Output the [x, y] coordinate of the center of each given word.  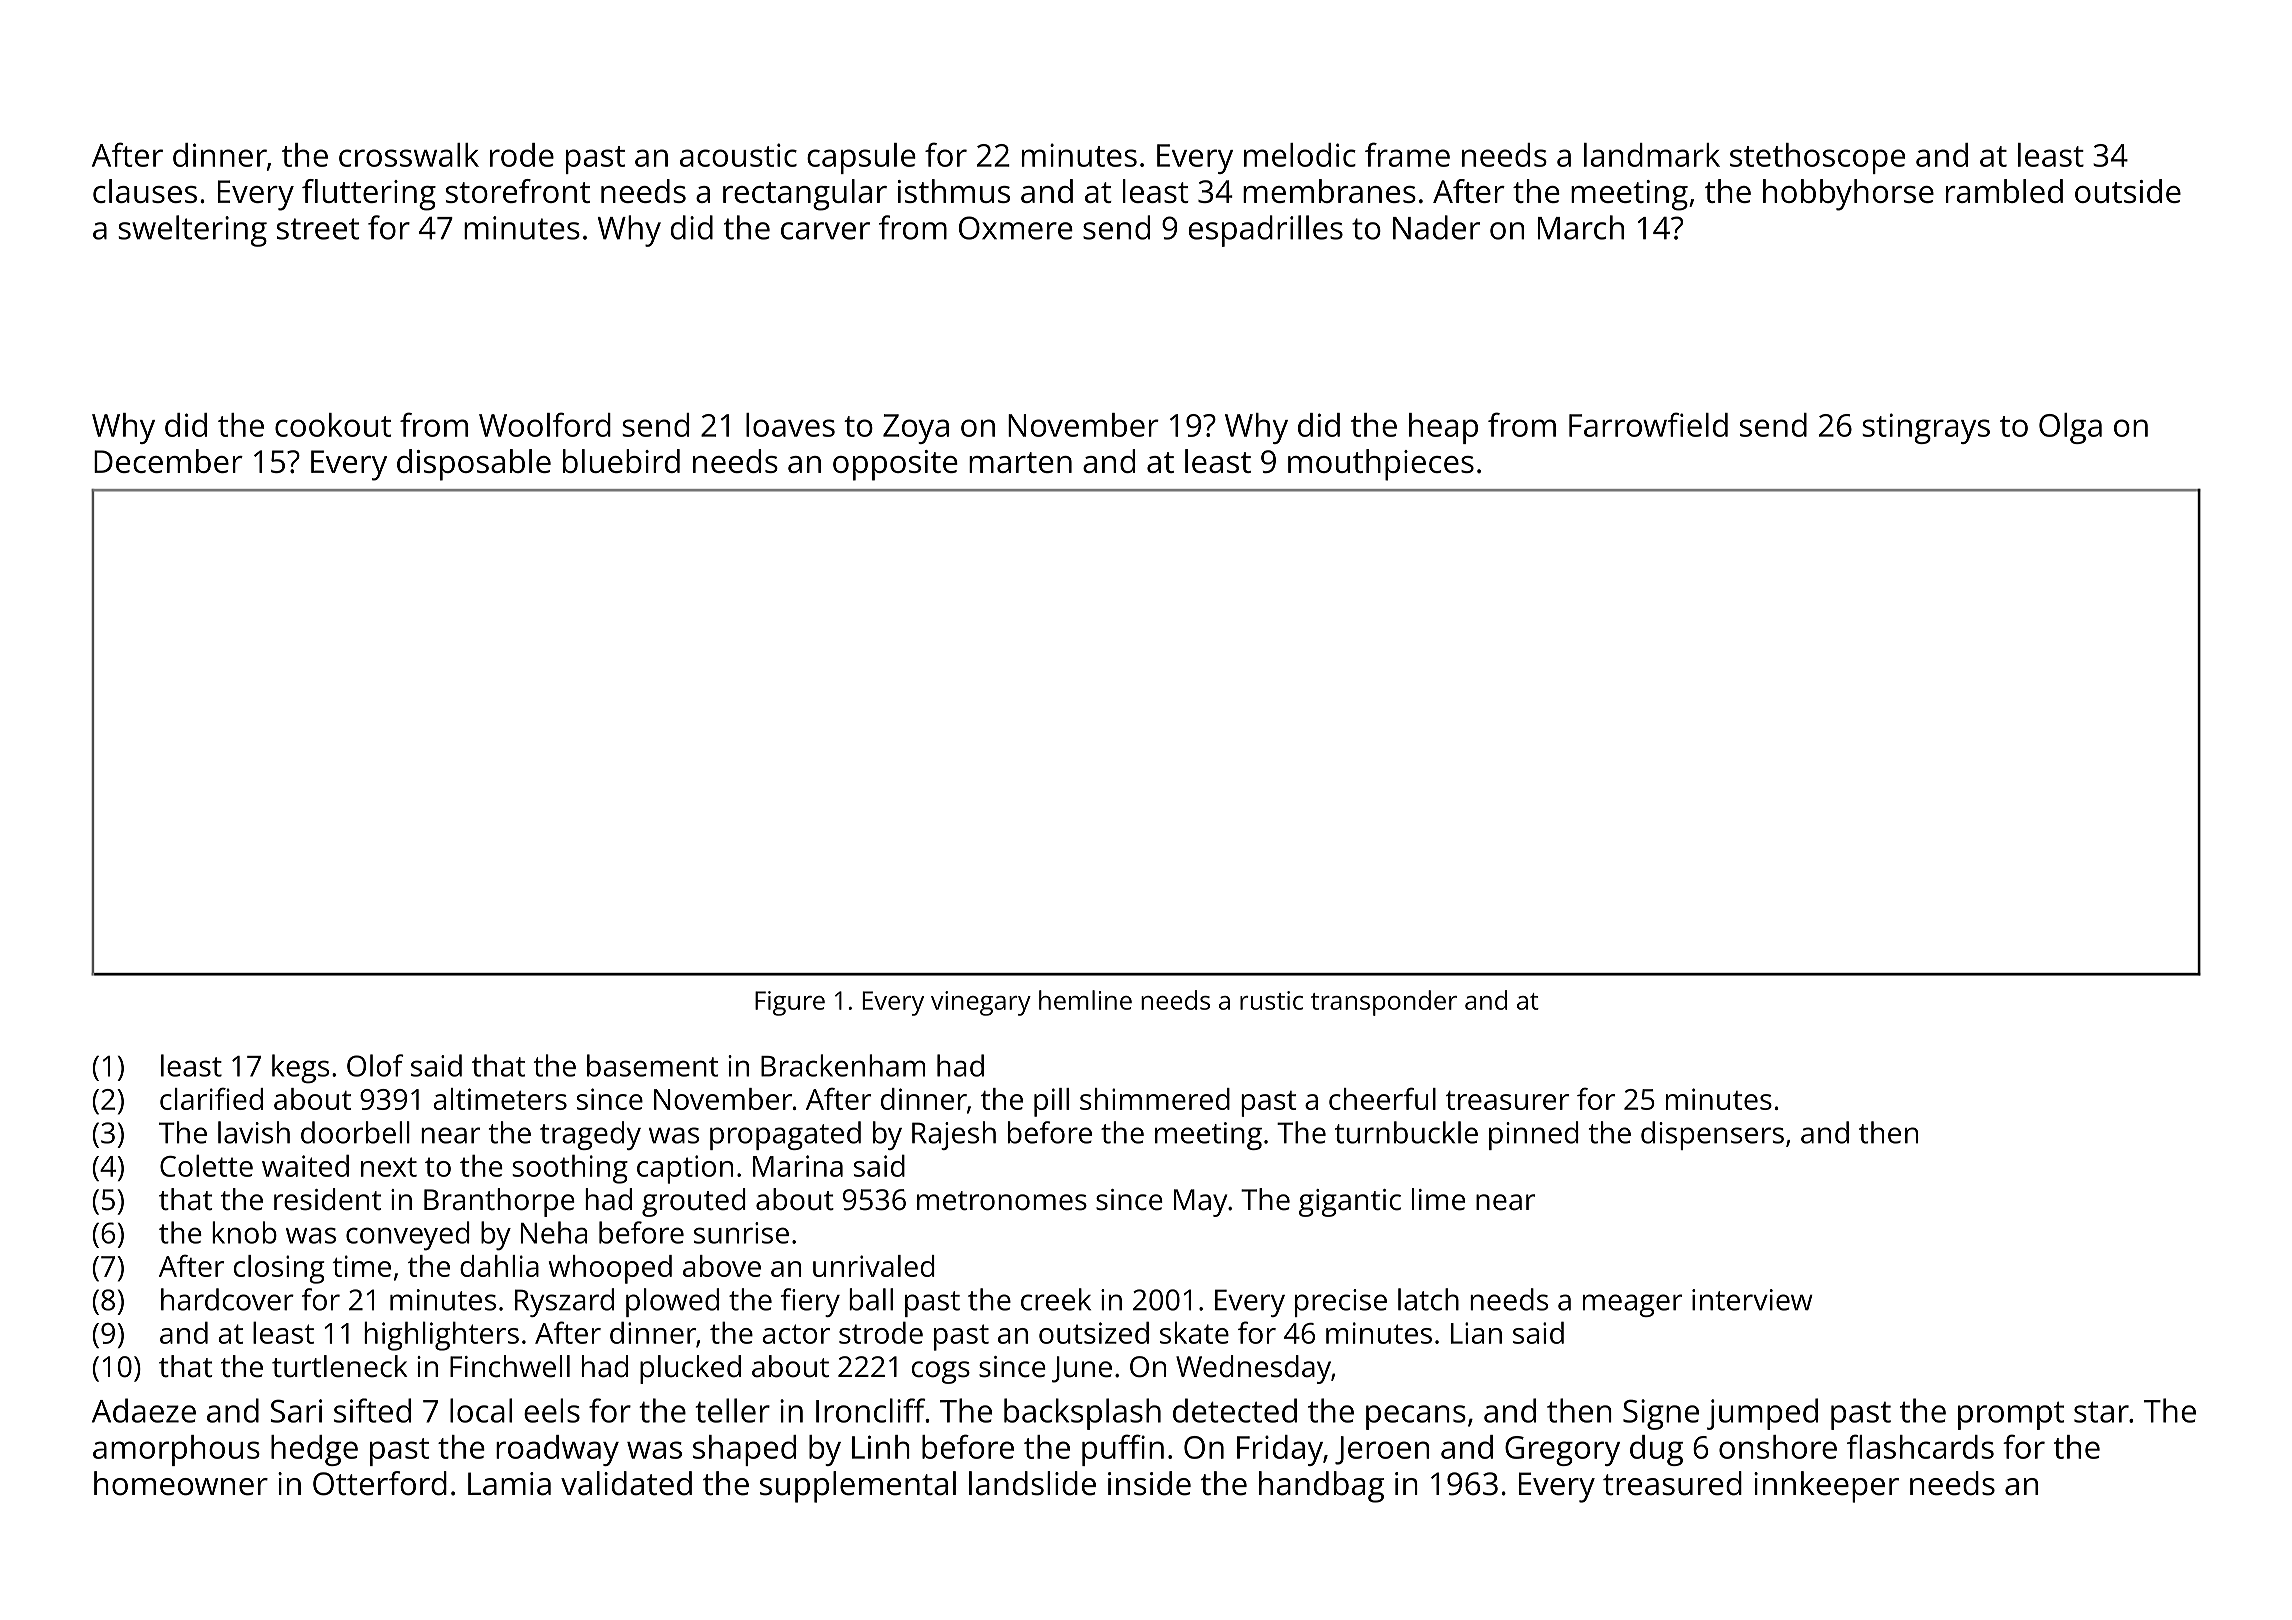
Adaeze [144, 1410]
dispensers [1712, 1135]
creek [1056, 1299]
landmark [1652, 155]
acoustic [738, 155]
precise [1341, 1303]
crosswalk [409, 155]
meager [1632, 1305]
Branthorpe [499, 1202]
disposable [474, 465]
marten [1020, 462]
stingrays [1926, 428]
